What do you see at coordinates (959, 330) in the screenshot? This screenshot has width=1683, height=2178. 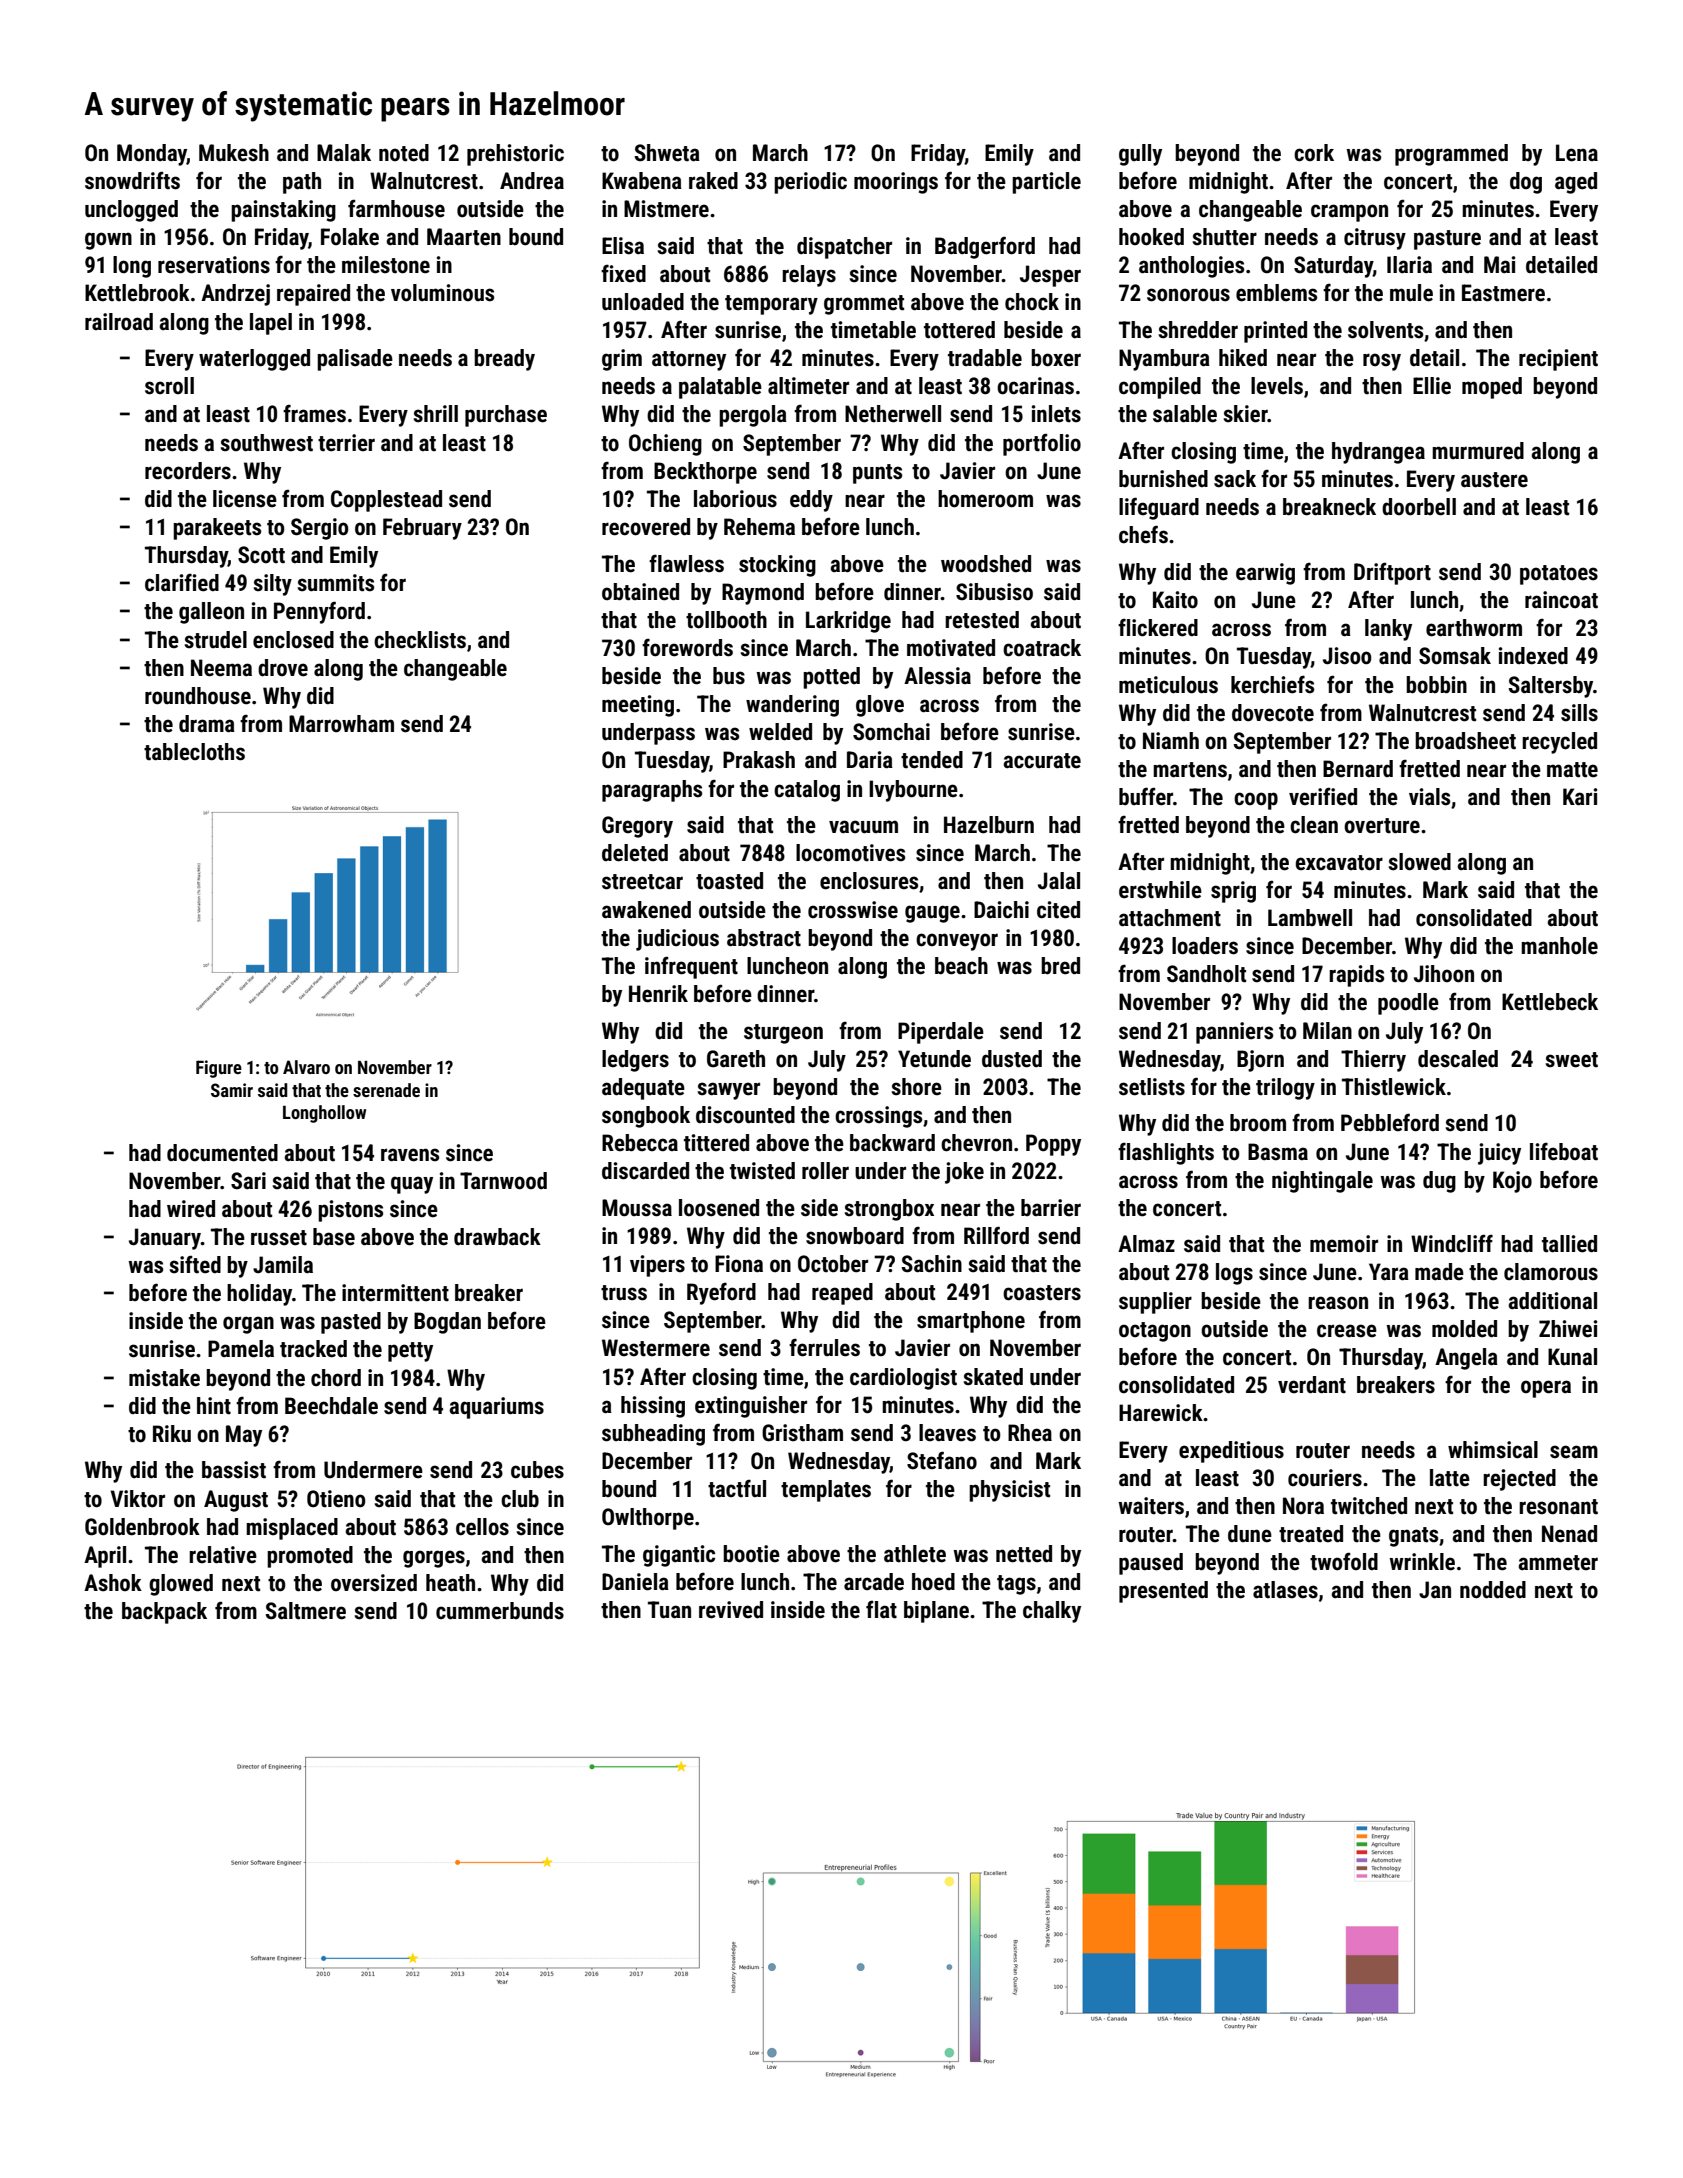 I see `tottered` at bounding box center [959, 330].
